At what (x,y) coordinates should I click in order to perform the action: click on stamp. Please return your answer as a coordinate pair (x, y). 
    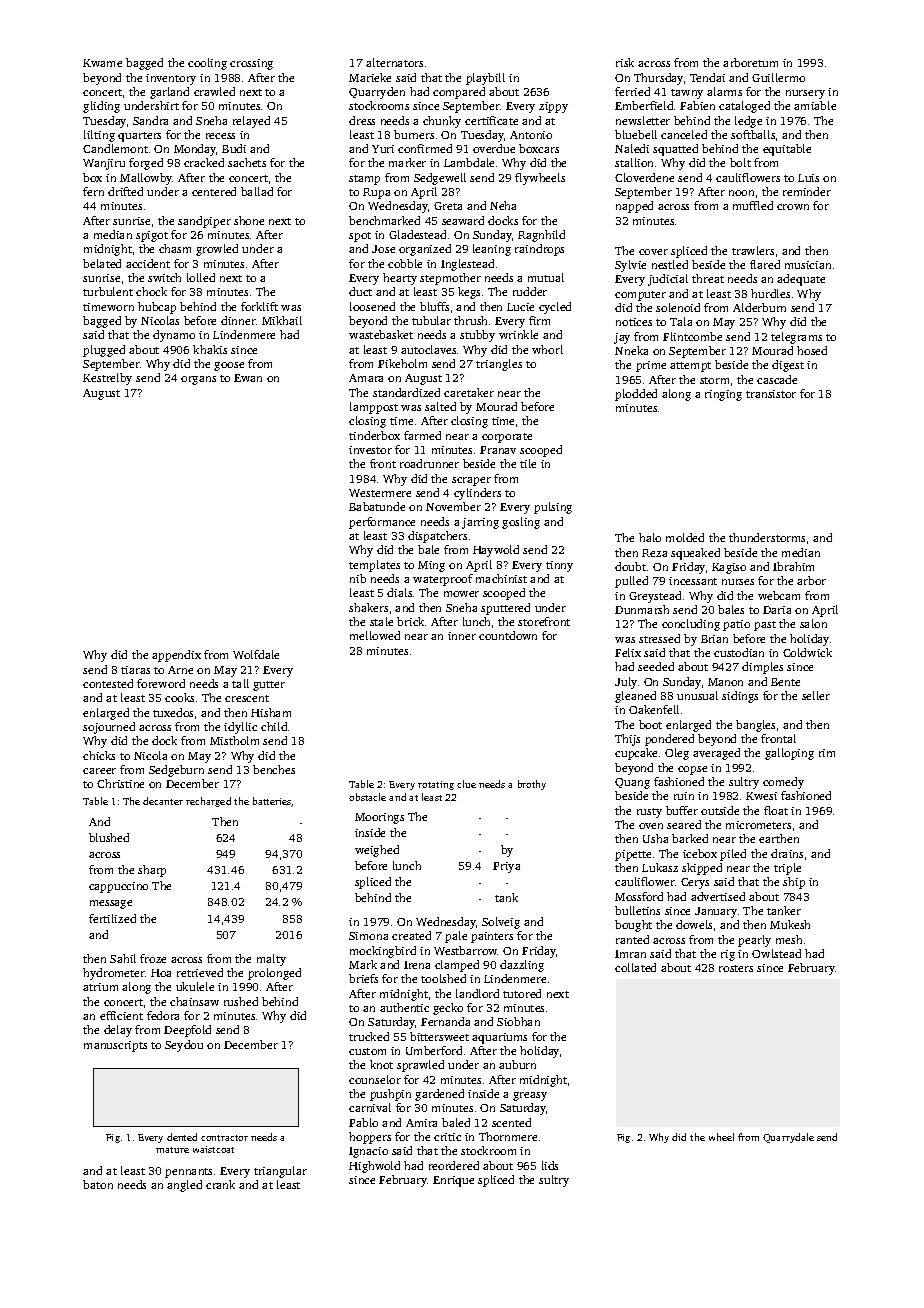
    Looking at the image, I should click on (364, 180).
